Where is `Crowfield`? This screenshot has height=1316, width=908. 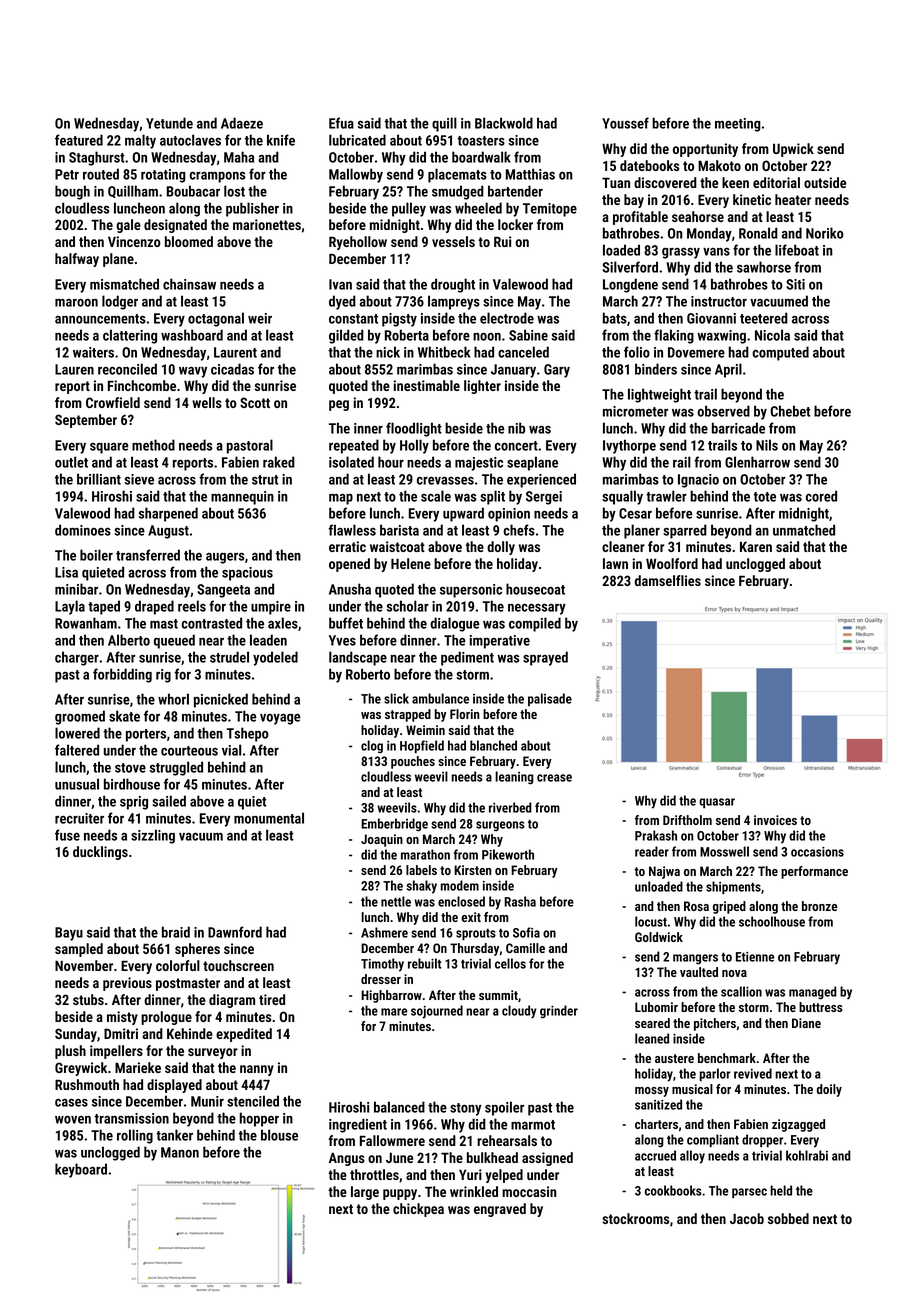 Crowfield is located at coordinates (113, 402).
